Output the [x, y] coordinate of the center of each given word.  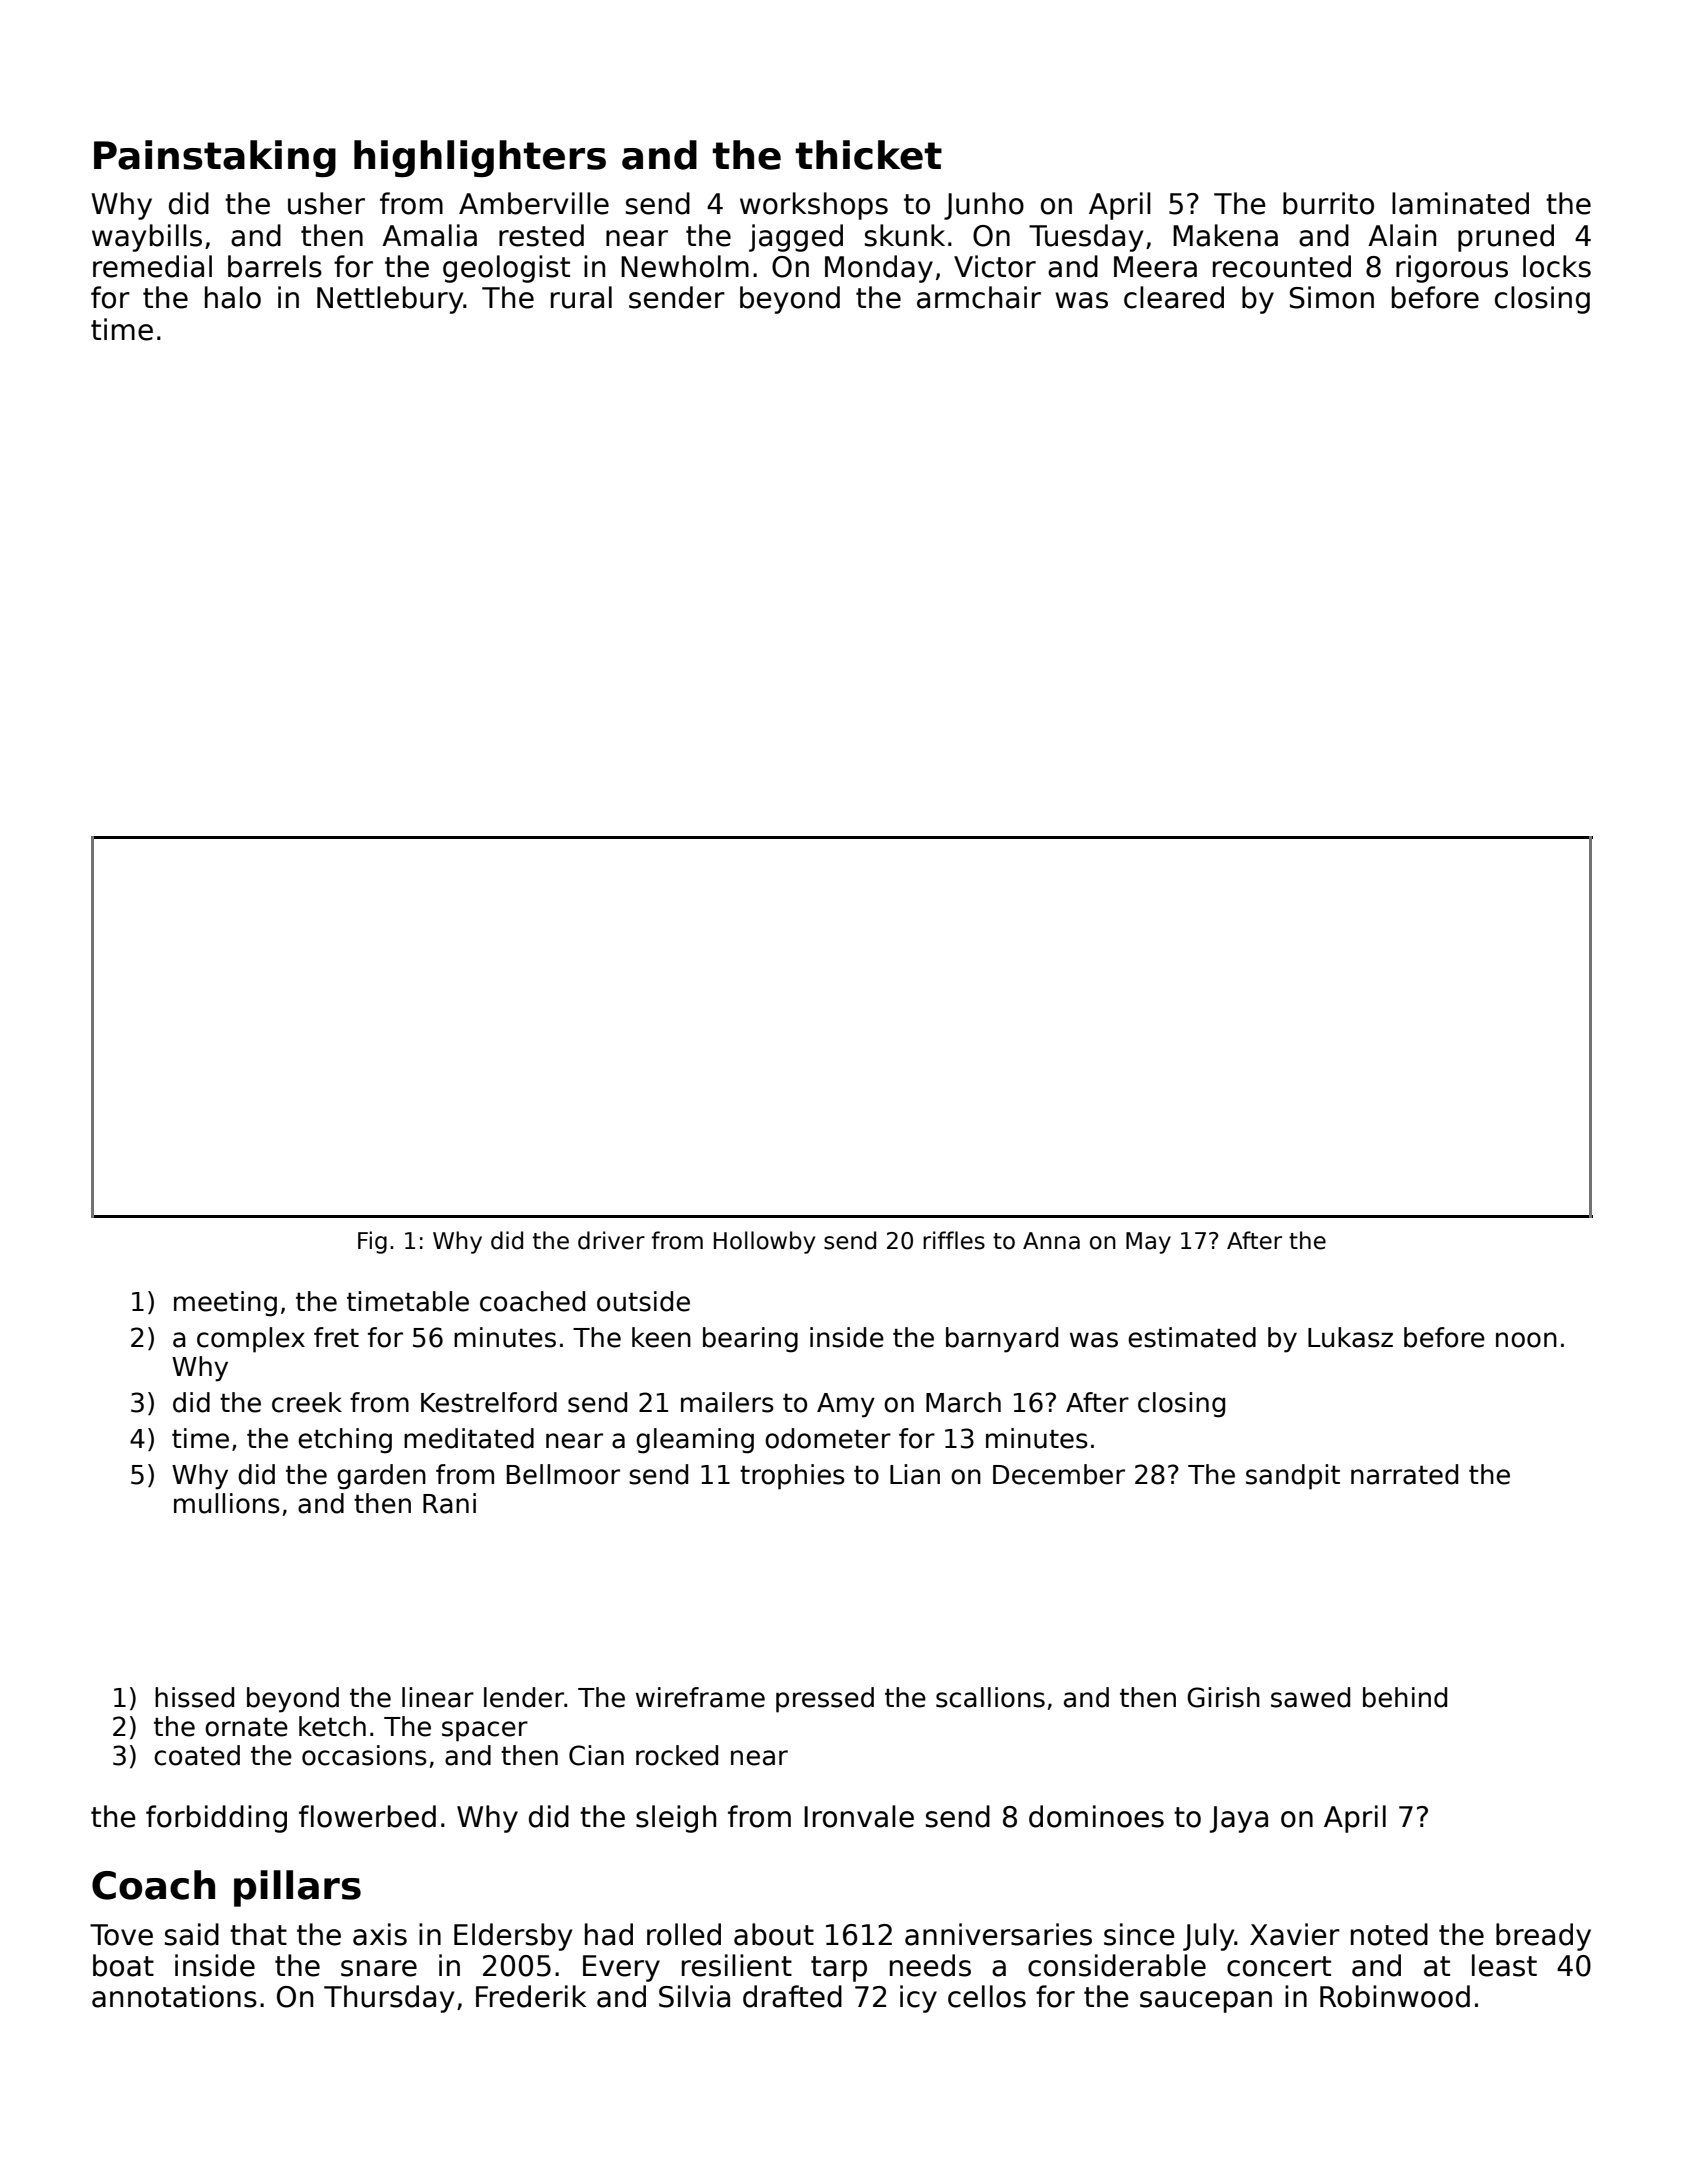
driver [611, 1240]
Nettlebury [390, 300]
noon [1526, 1340]
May [1148, 1243]
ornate [246, 1727]
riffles [954, 1240]
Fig [372, 1242]
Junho [984, 206]
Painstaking [215, 158]
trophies [792, 1477]
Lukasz [1350, 1337]
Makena [1225, 235]
